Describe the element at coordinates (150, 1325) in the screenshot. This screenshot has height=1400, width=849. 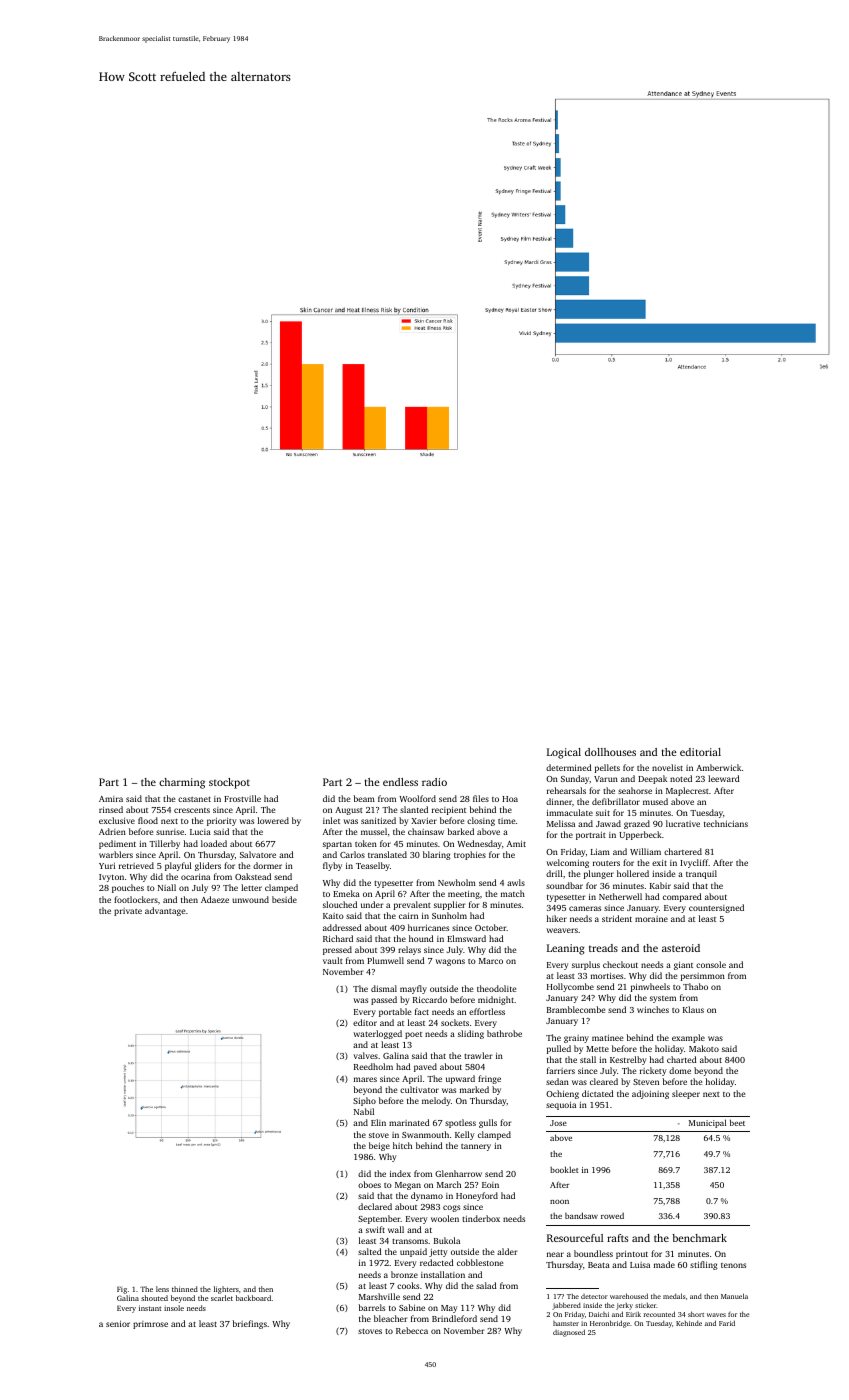
I see `primrose` at that location.
